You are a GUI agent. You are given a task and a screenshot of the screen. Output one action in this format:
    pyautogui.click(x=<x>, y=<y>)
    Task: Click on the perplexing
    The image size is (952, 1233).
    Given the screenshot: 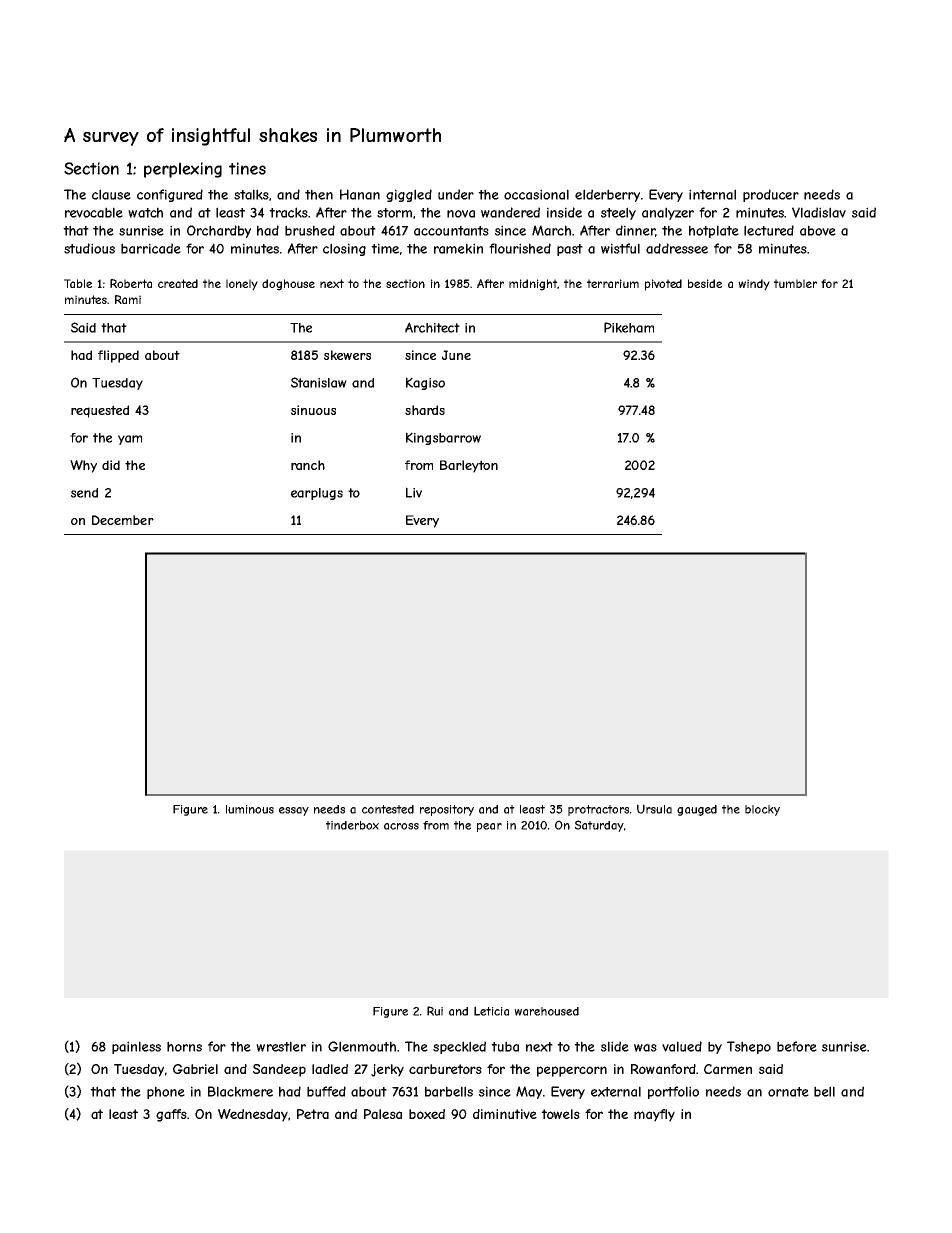 What is the action you would take?
    pyautogui.click(x=183, y=170)
